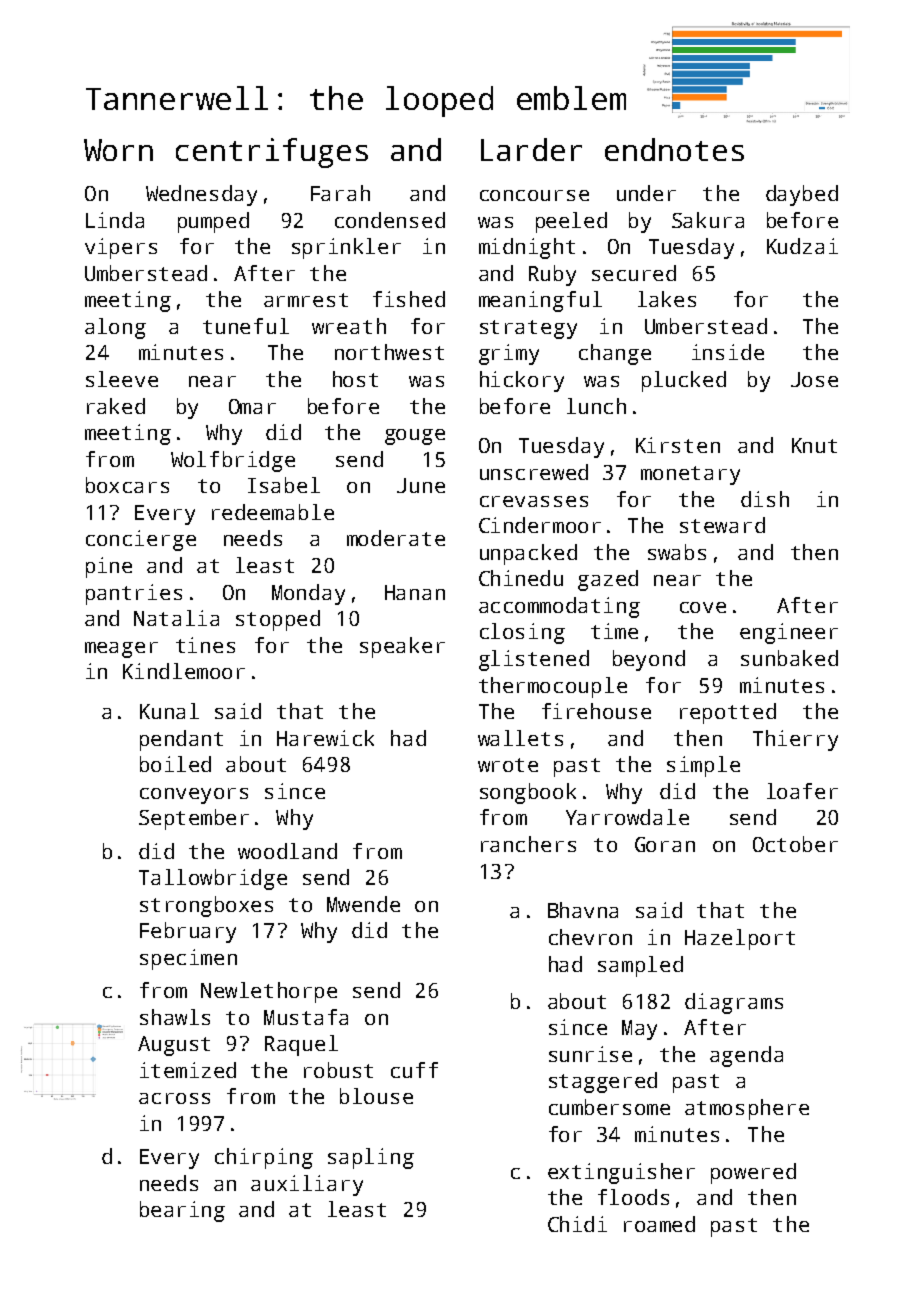  Describe the element at coordinates (814, 379) in the document. I see `Jose` at that location.
